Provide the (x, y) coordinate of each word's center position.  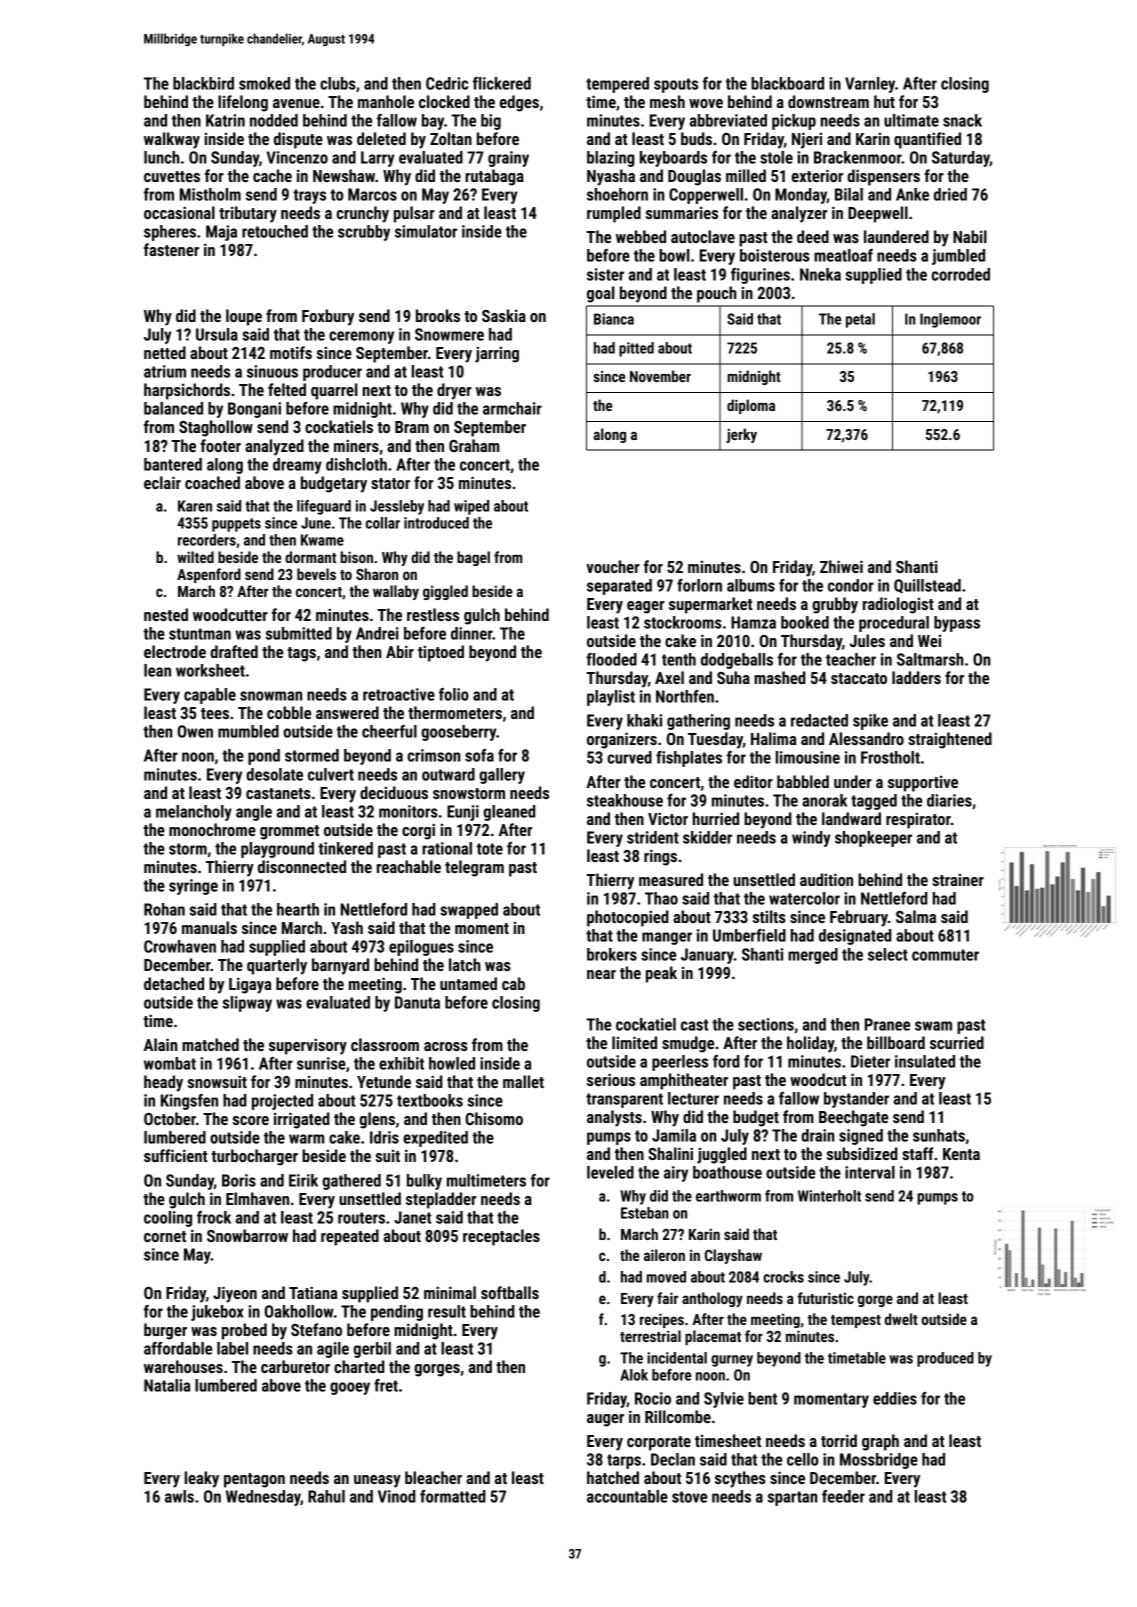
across (446, 1046)
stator (390, 483)
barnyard (340, 966)
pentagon (254, 1480)
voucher (613, 566)
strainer (958, 879)
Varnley (870, 85)
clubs (338, 83)
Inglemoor (950, 320)
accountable (627, 1496)
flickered (502, 83)
